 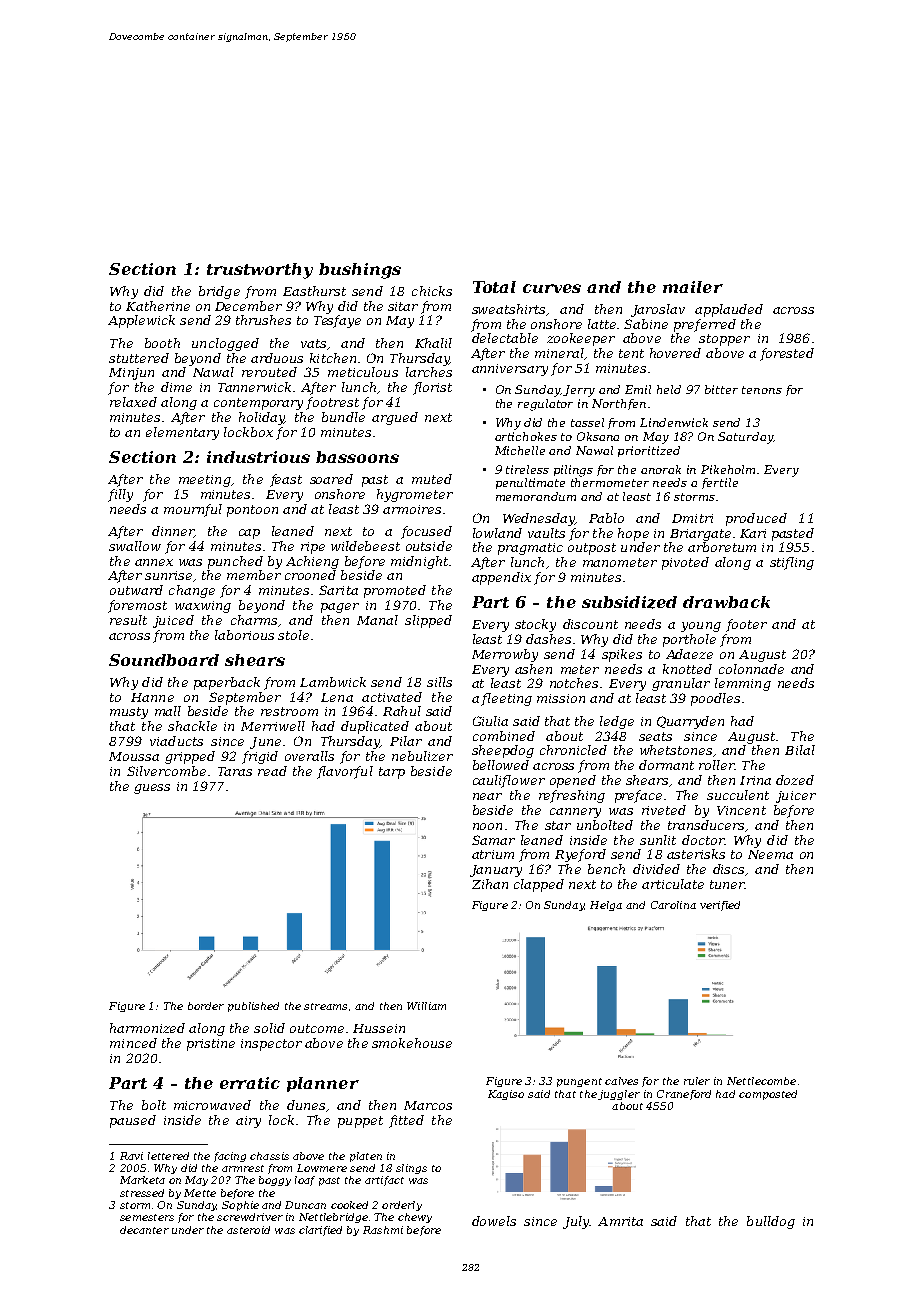 What do you see at coordinates (761, 1081) in the document?
I see `Nettlecombe` at bounding box center [761, 1081].
